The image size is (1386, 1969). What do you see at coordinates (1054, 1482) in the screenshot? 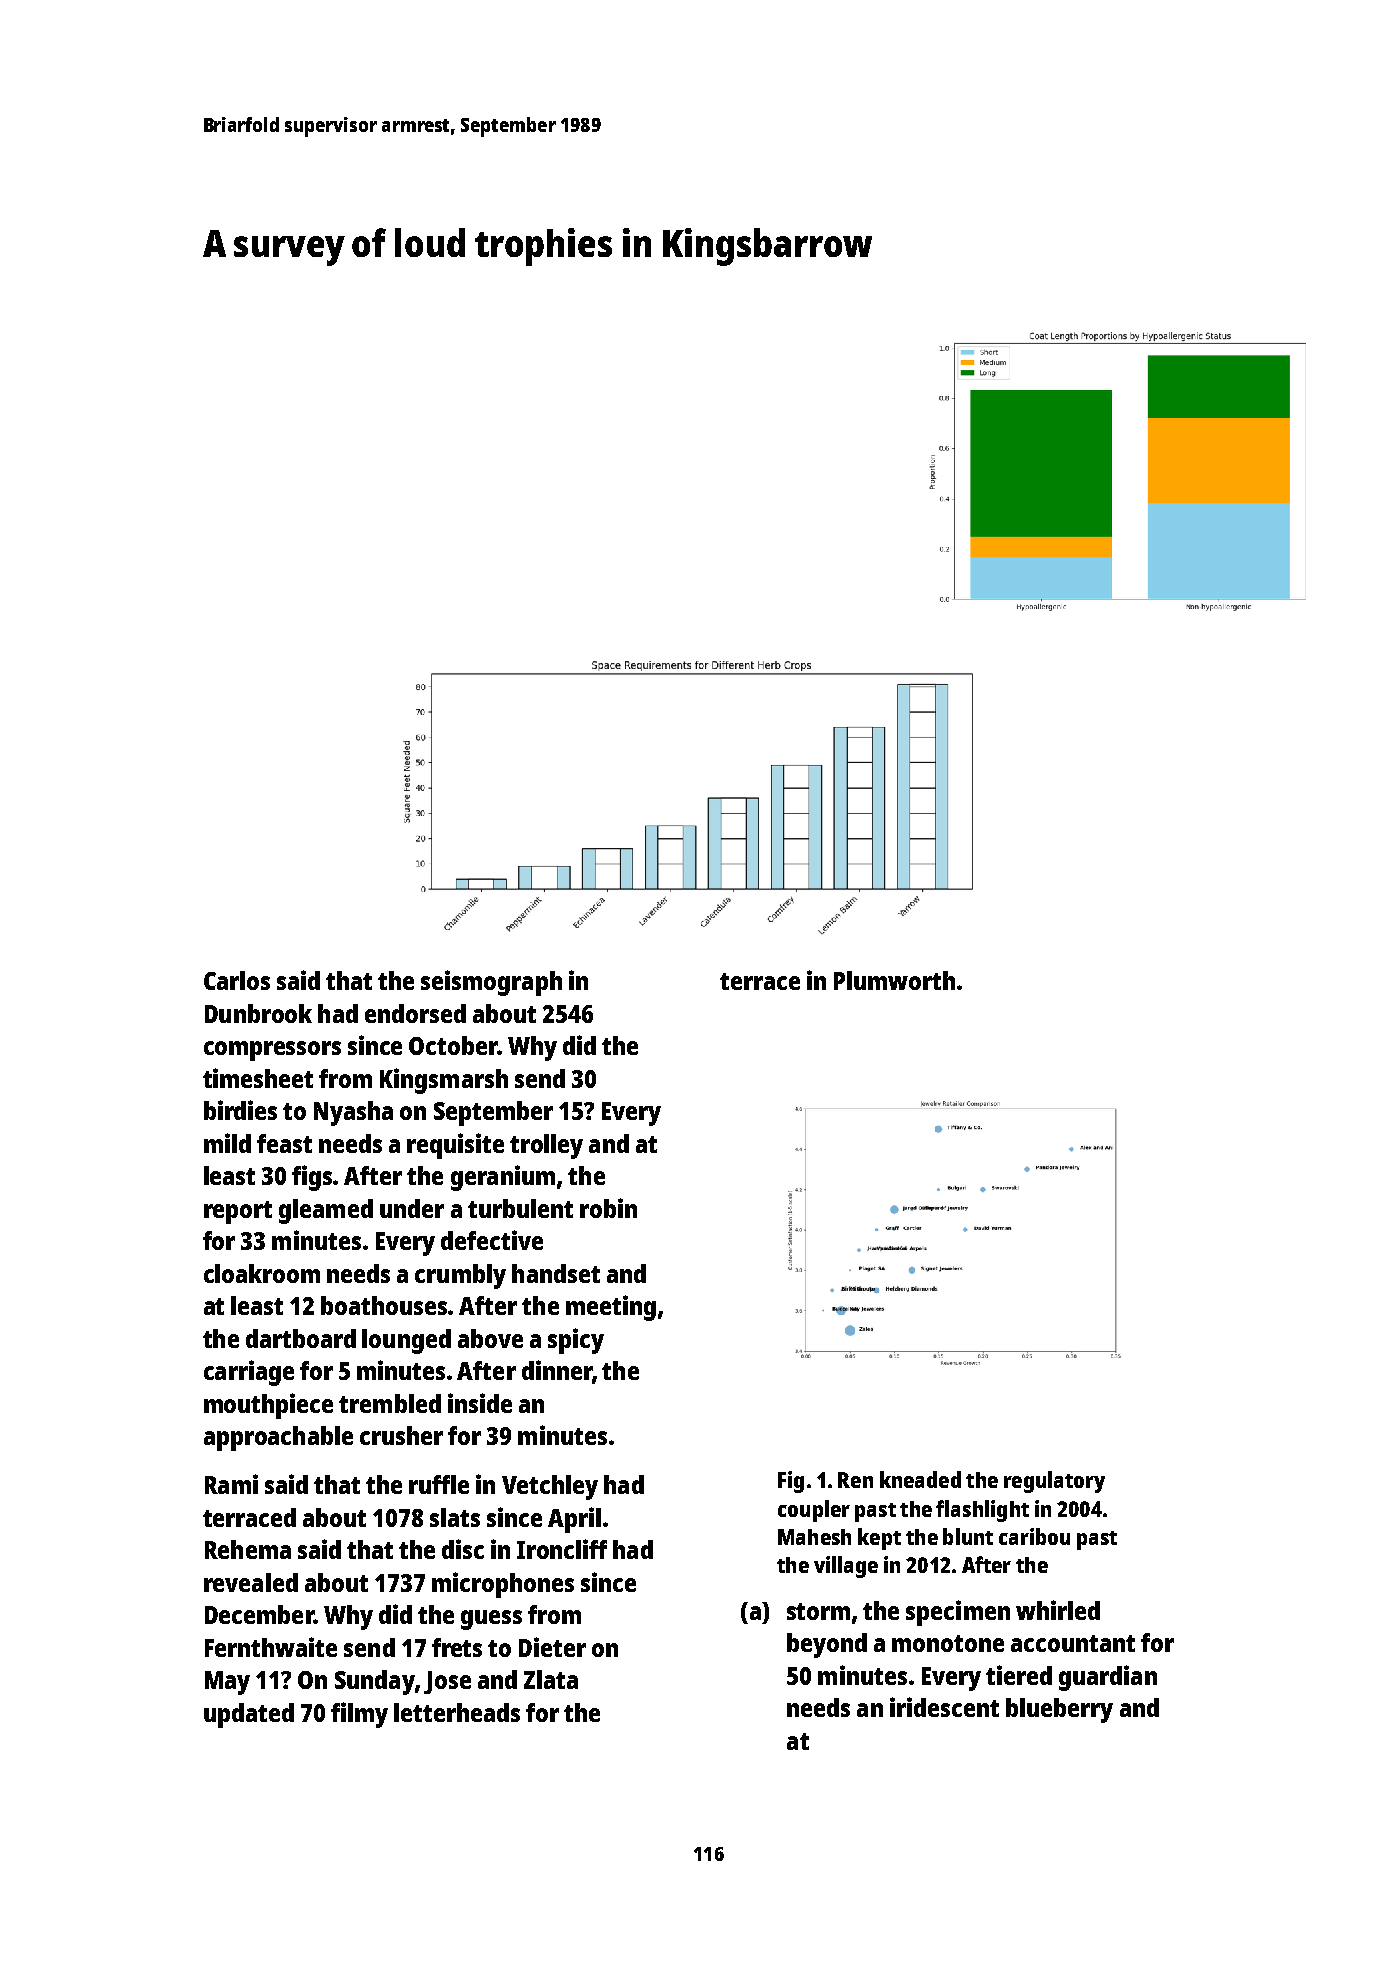
I see `regulatory` at bounding box center [1054, 1482].
